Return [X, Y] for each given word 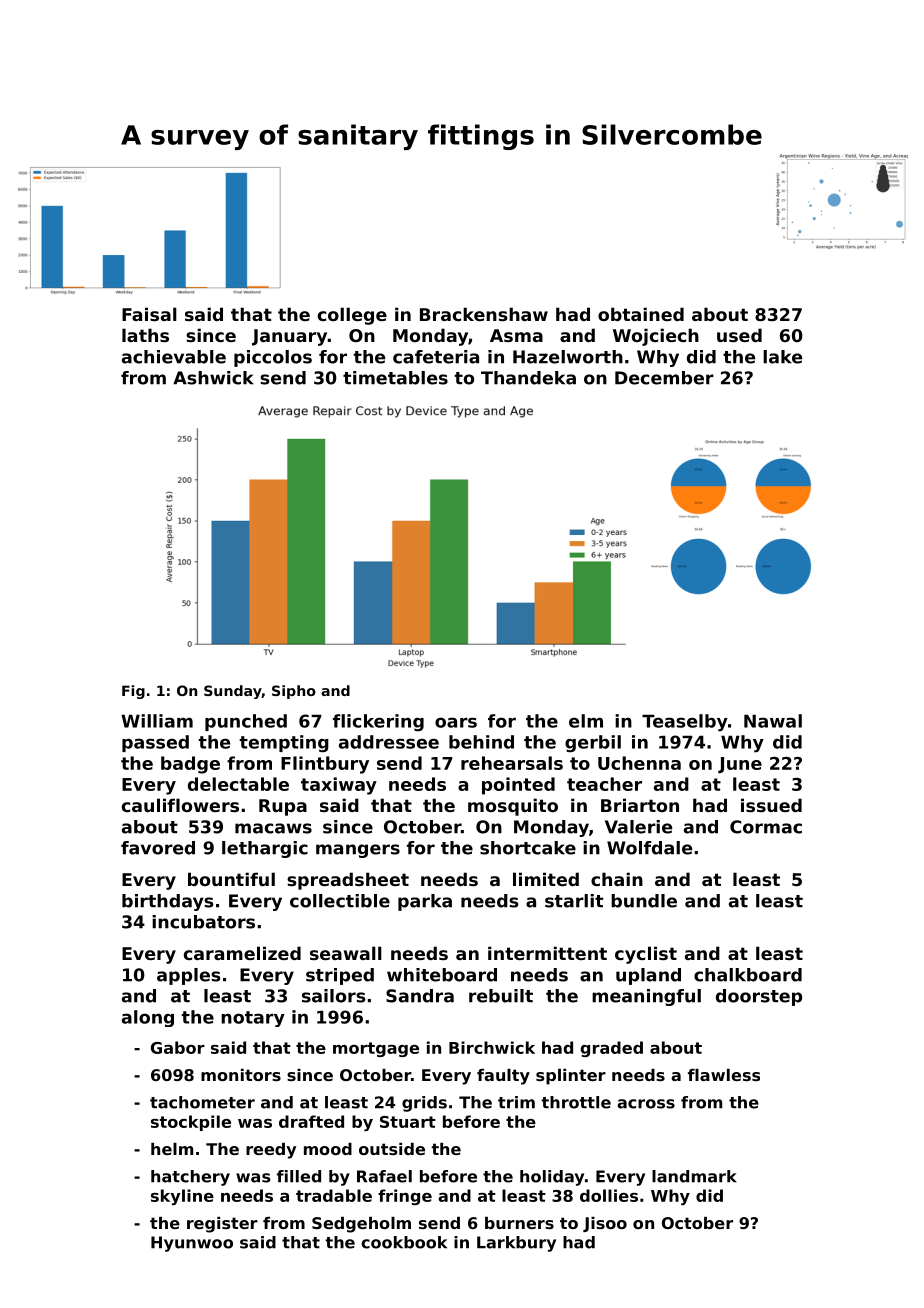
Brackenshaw [484, 314]
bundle [644, 901]
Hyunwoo [192, 1244]
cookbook [404, 1242]
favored [158, 848]
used [739, 335]
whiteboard [442, 975]
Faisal [149, 314]
